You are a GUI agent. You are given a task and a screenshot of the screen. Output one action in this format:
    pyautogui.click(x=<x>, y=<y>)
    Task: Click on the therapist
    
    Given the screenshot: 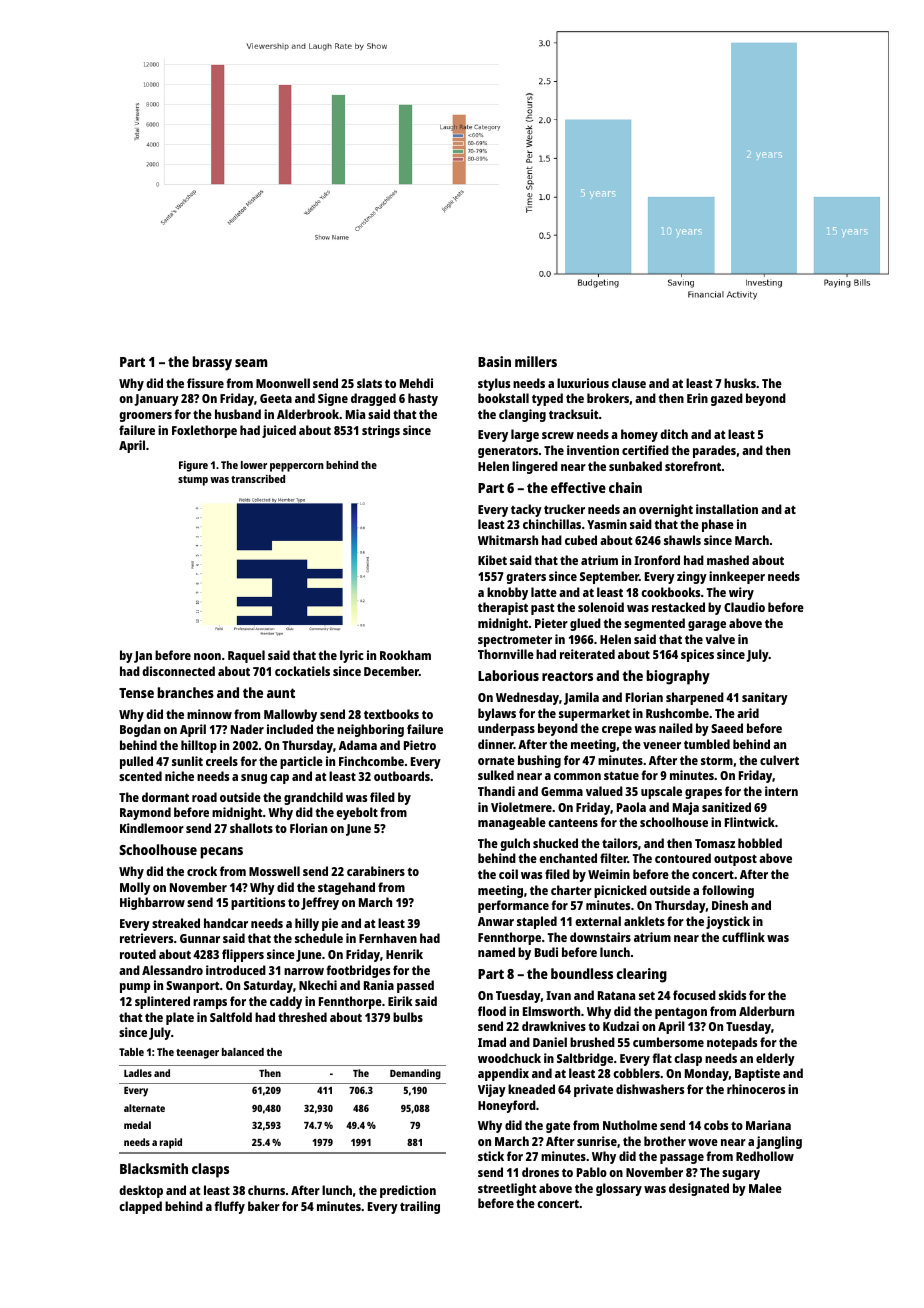 What is the action you would take?
    pyautogui.click(x=503, y=608)
